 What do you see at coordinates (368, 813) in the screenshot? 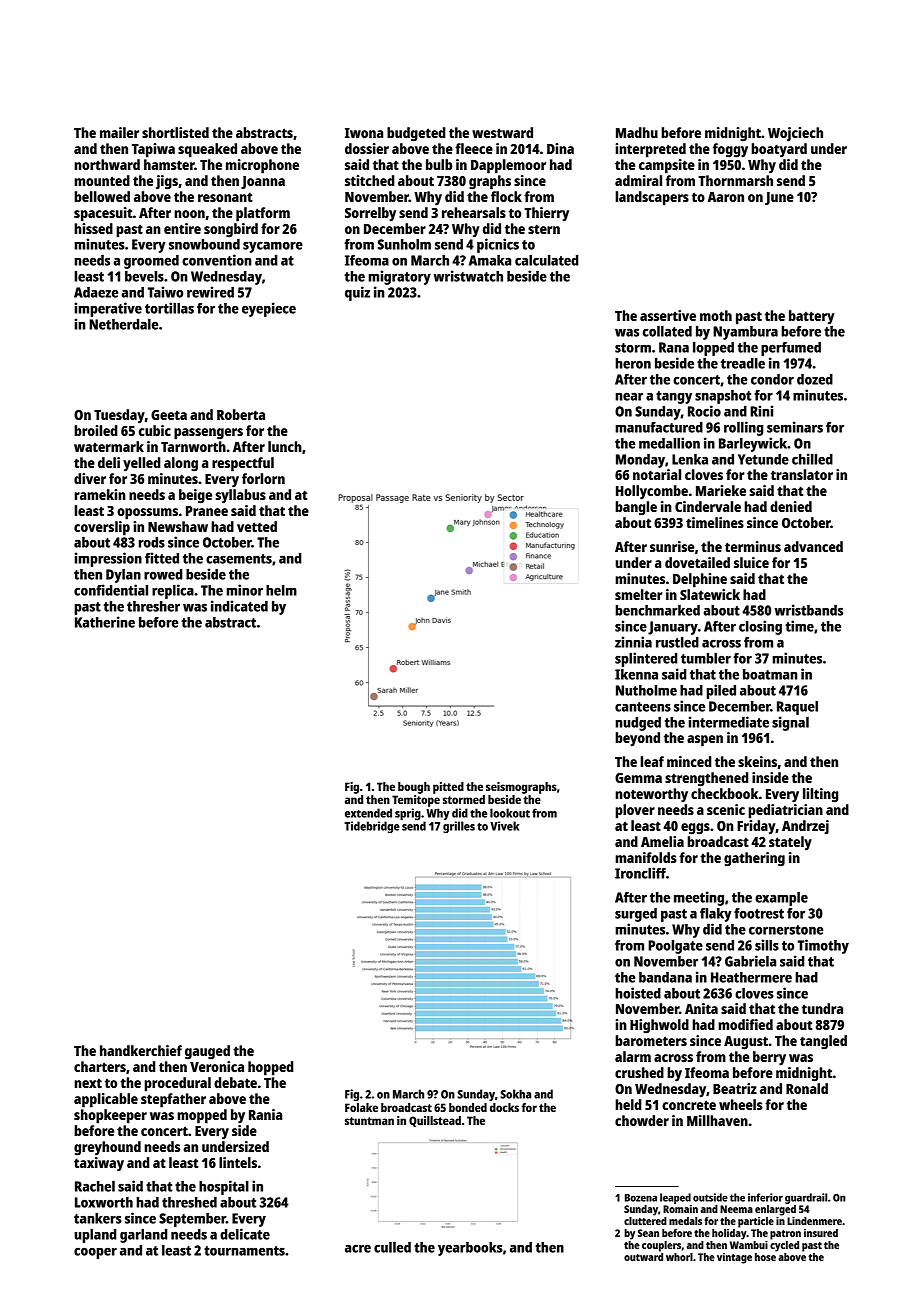
I see `extended` at bounding box center [368, 813].
